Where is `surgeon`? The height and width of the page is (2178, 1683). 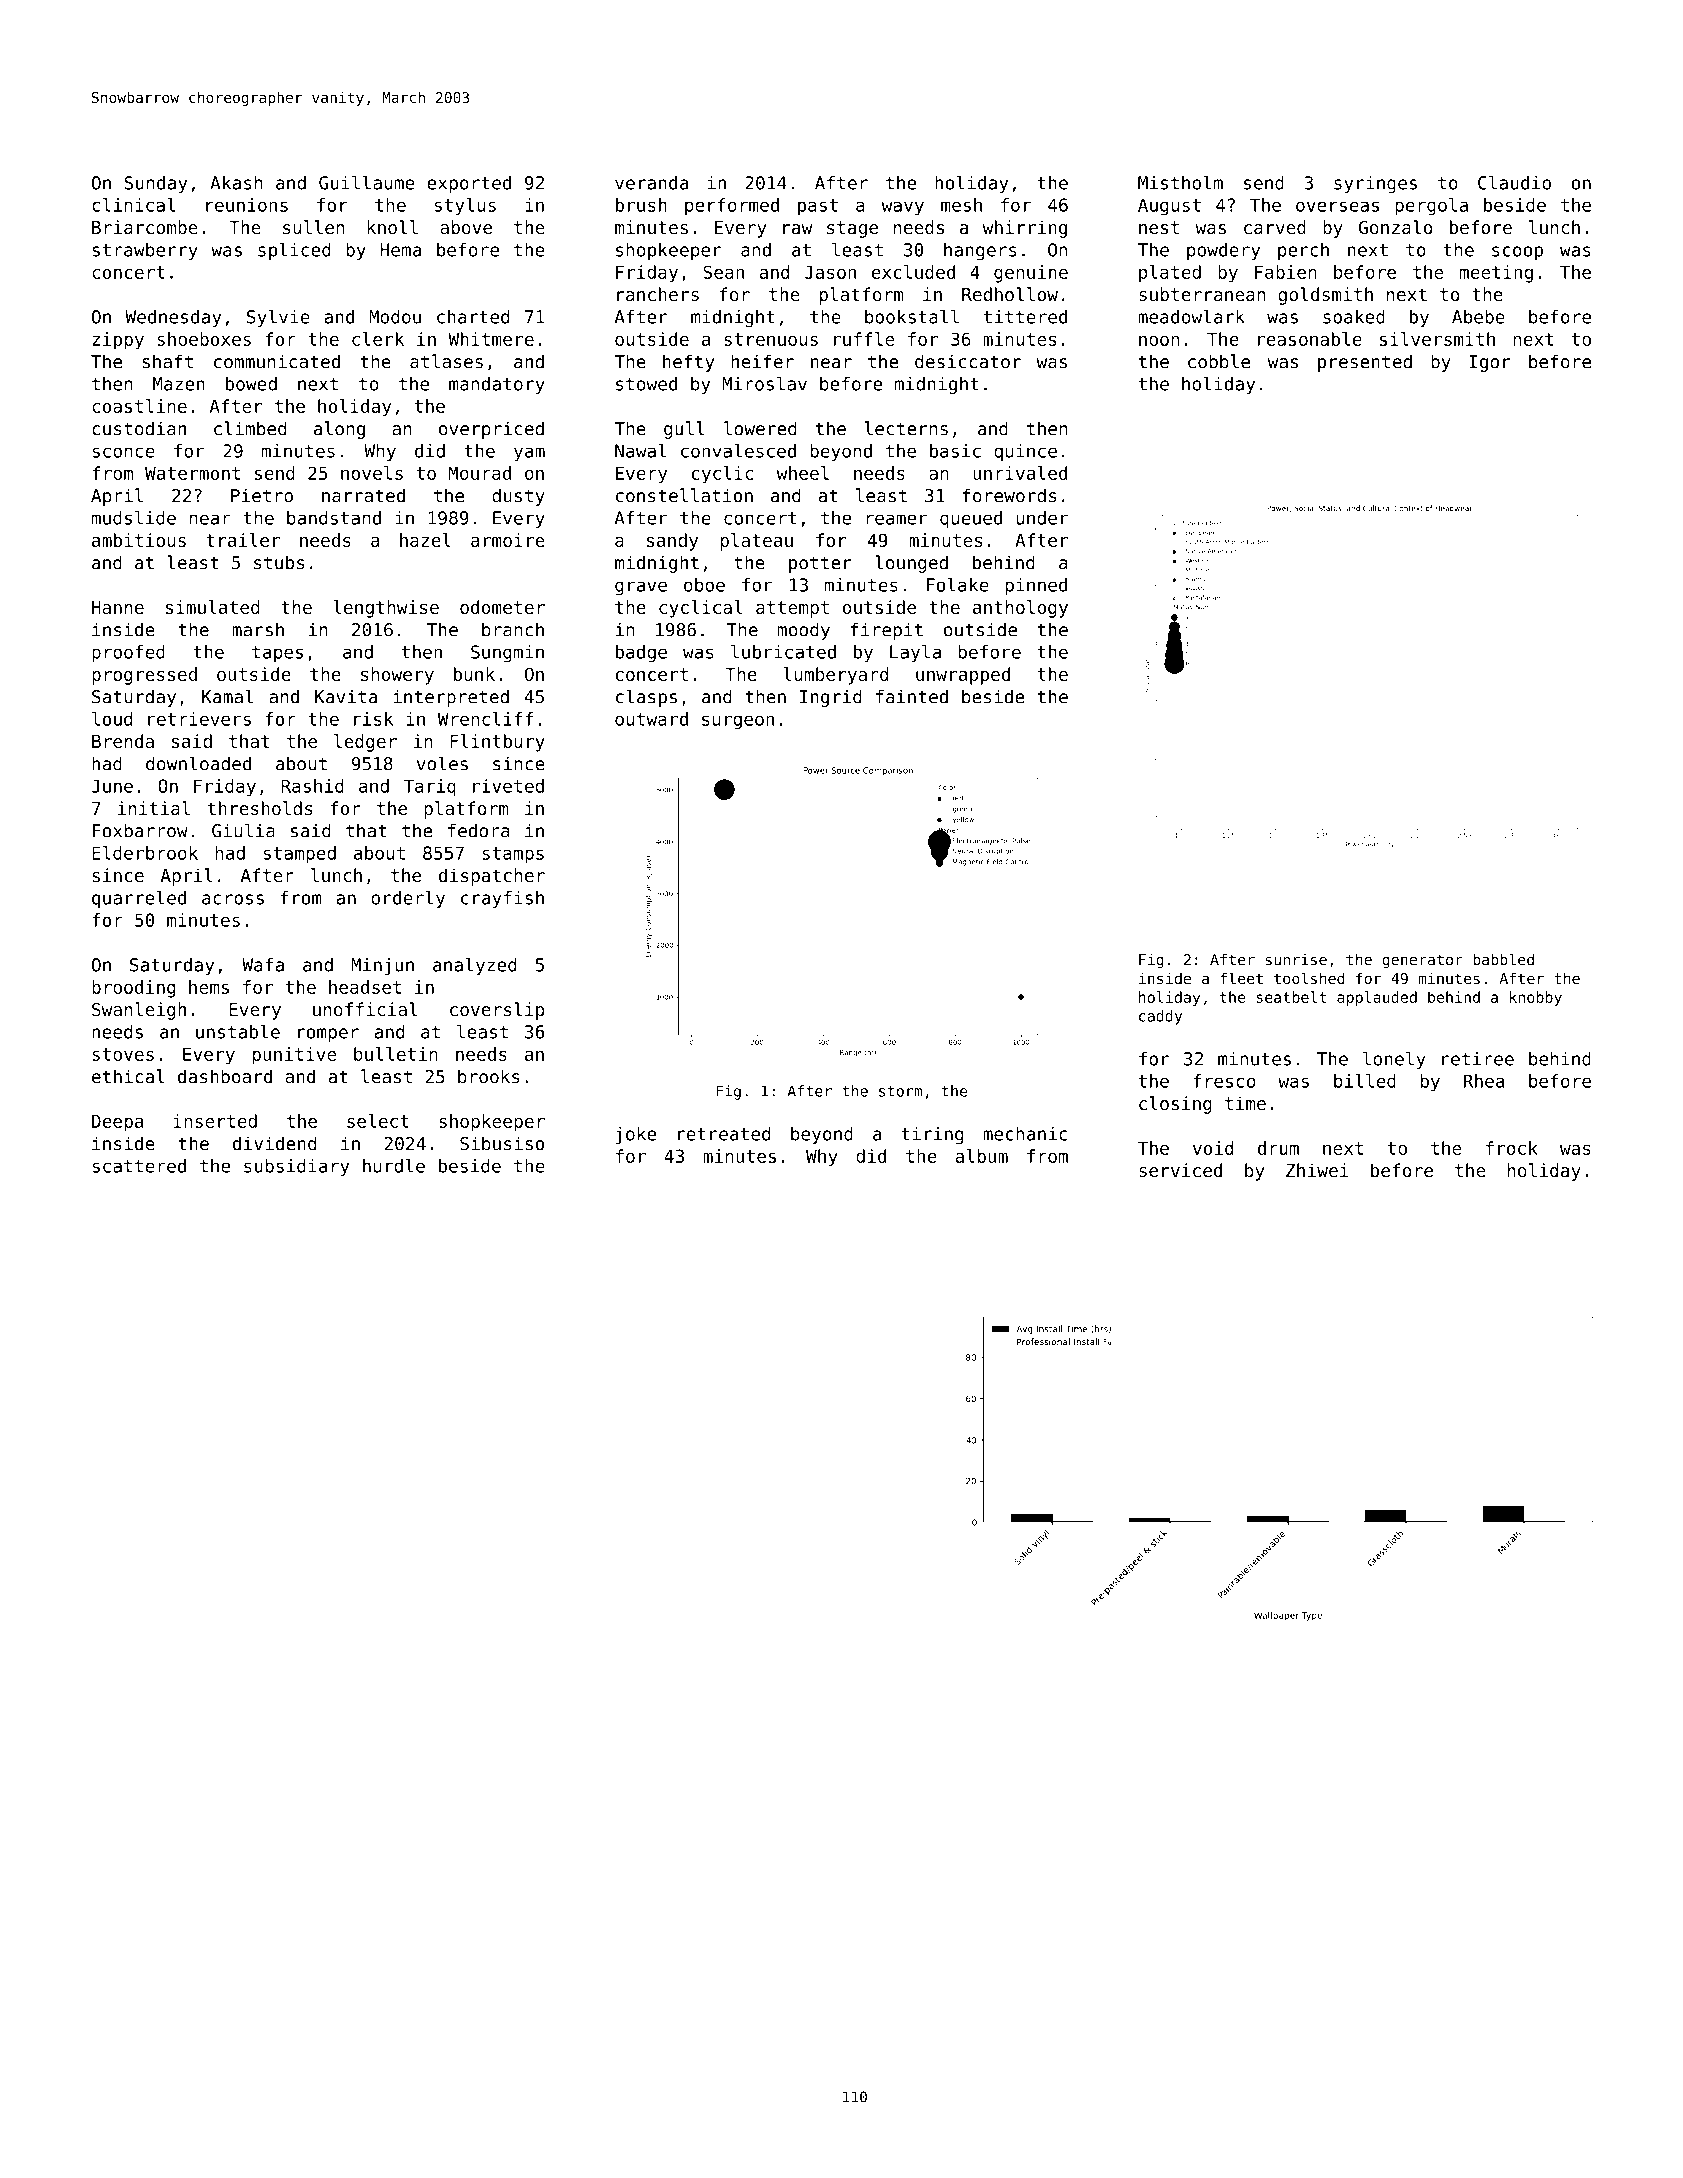 surgeon is located at coordinates (738, 722).
